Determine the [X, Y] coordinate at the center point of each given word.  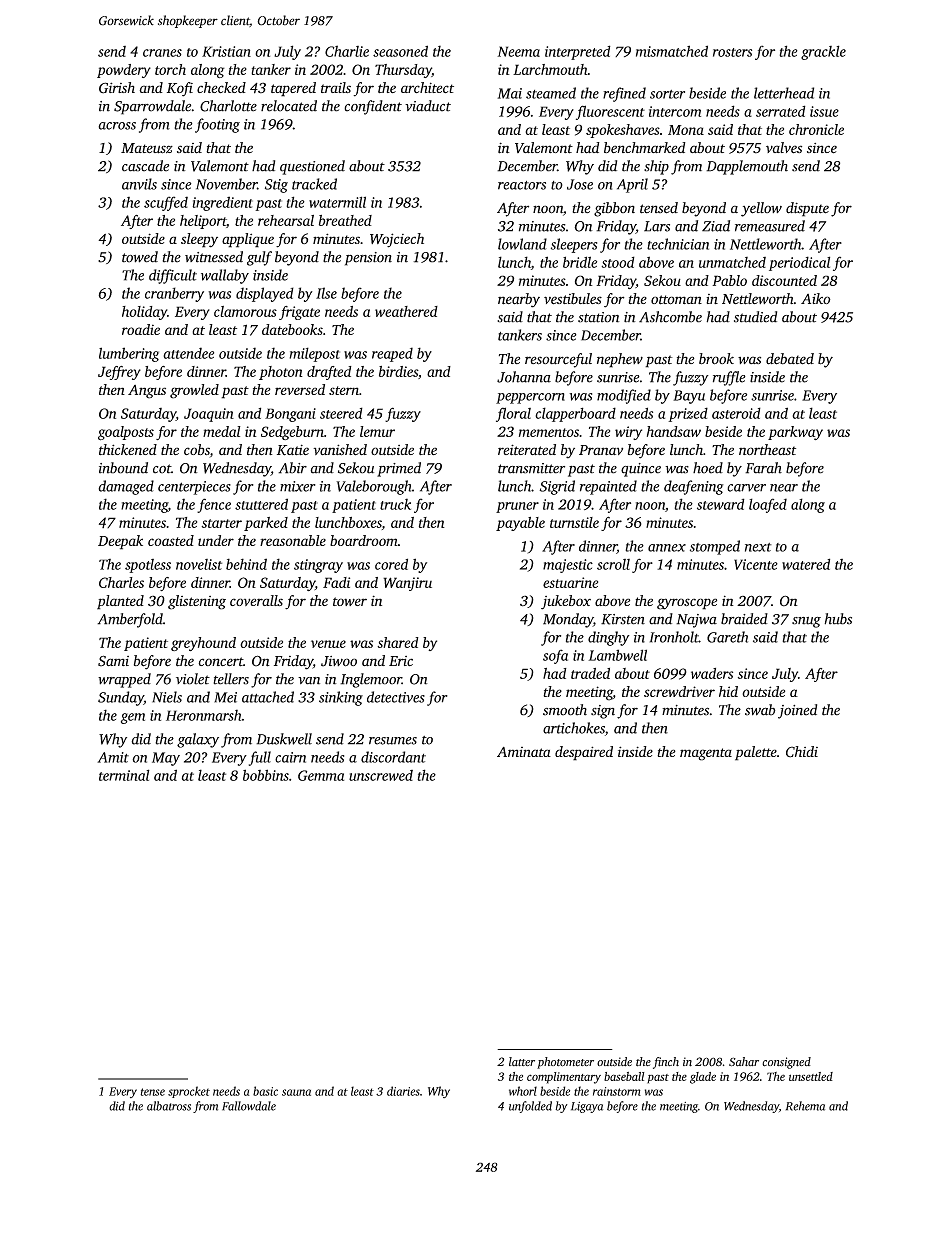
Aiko [816, 298]
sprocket [189, 1092]
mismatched [672, 51]
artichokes [574, 728]
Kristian [226, 51]
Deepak [120, 542]
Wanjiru [407, 584]
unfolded [530, 1107]
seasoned [400, 51]
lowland [522, 244]
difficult [173, 276]
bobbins [266, 775]
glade [703, 1078]
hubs [838, 619]
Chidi [802, 752]
